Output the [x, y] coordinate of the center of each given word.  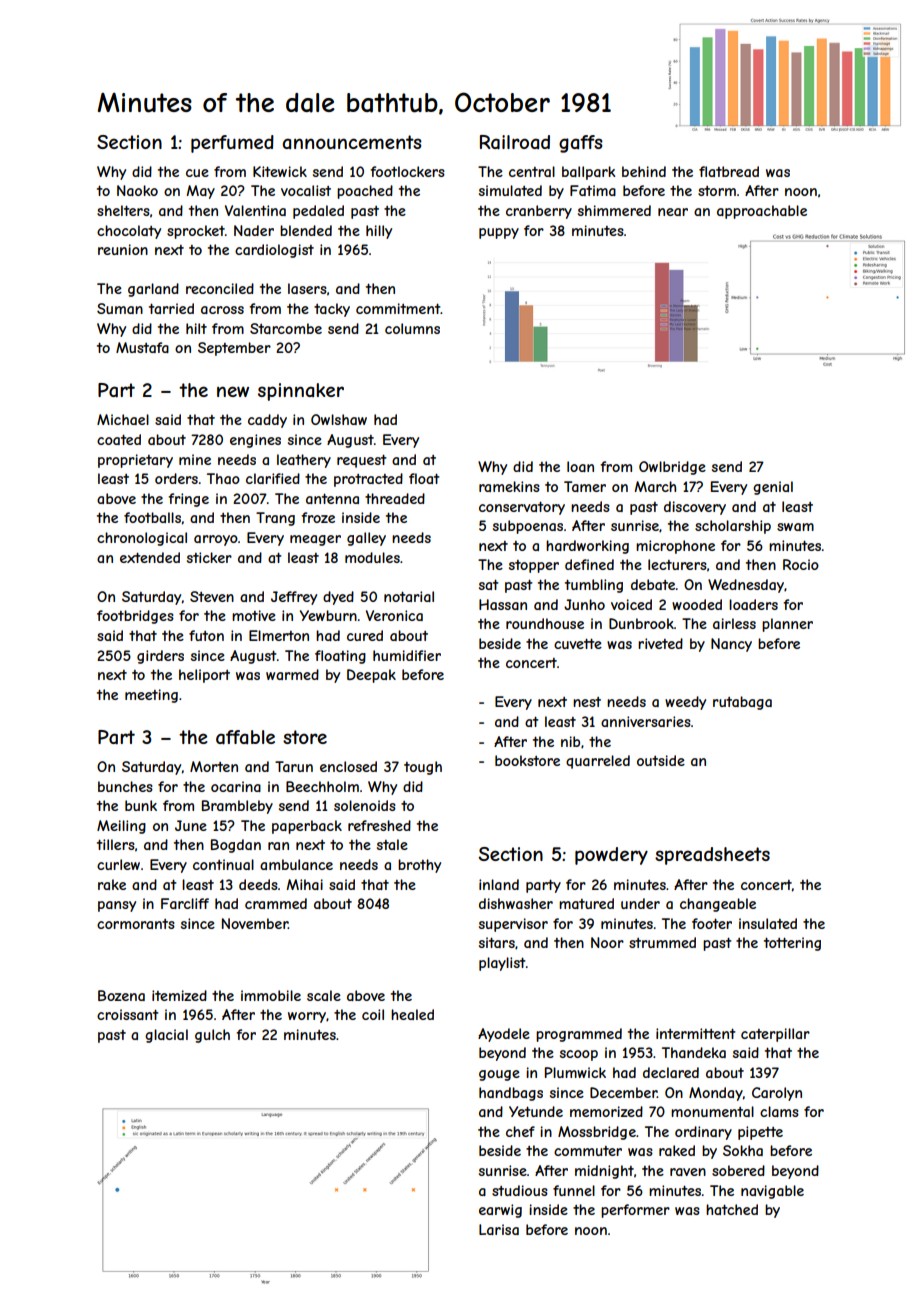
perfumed [232, 144]
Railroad [515, 142]
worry [307, 1017]
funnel [574, 1190]
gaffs [581, 144]
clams [779, 1111]
